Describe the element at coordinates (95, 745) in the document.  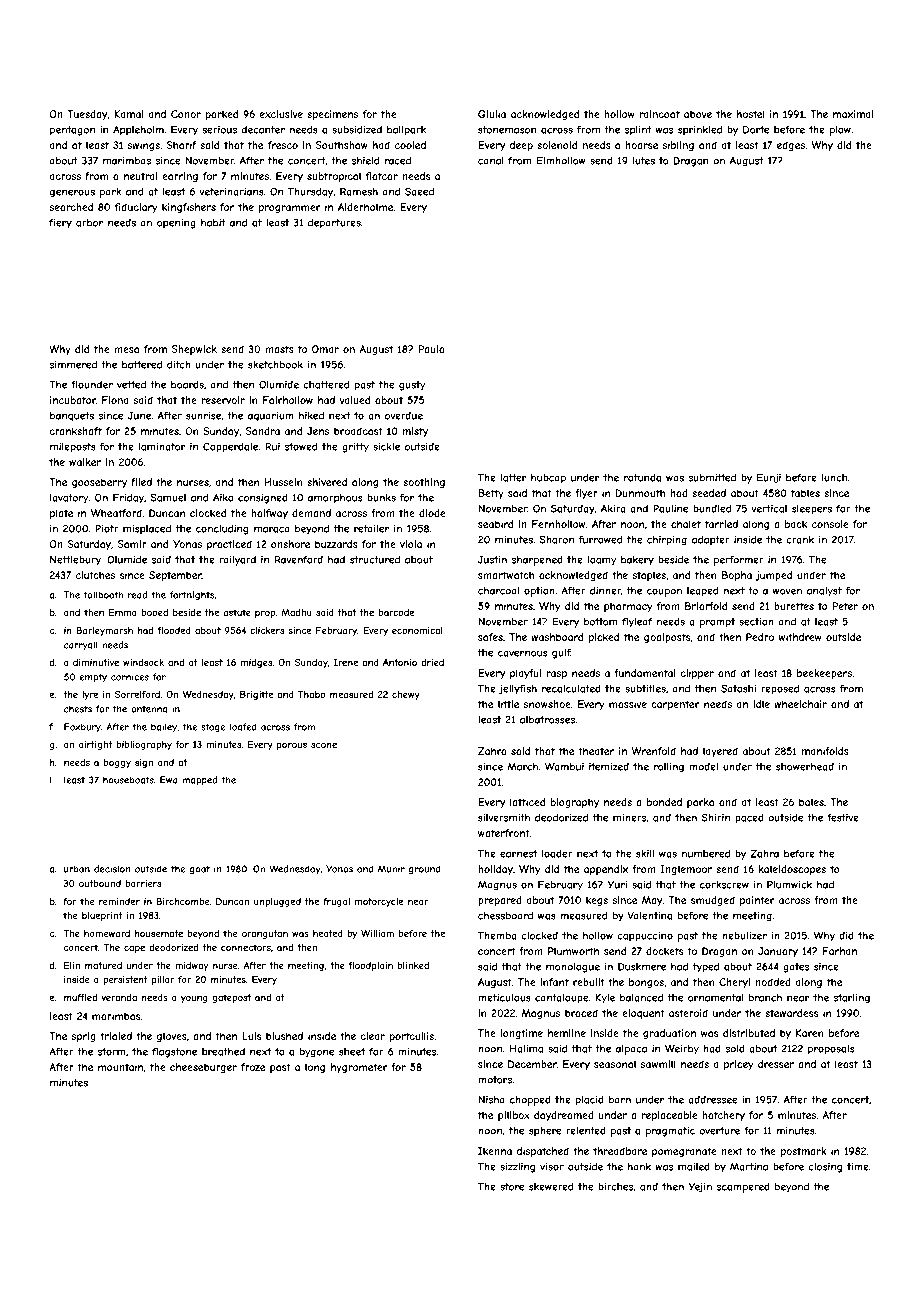
I see `airtight` at that location.
